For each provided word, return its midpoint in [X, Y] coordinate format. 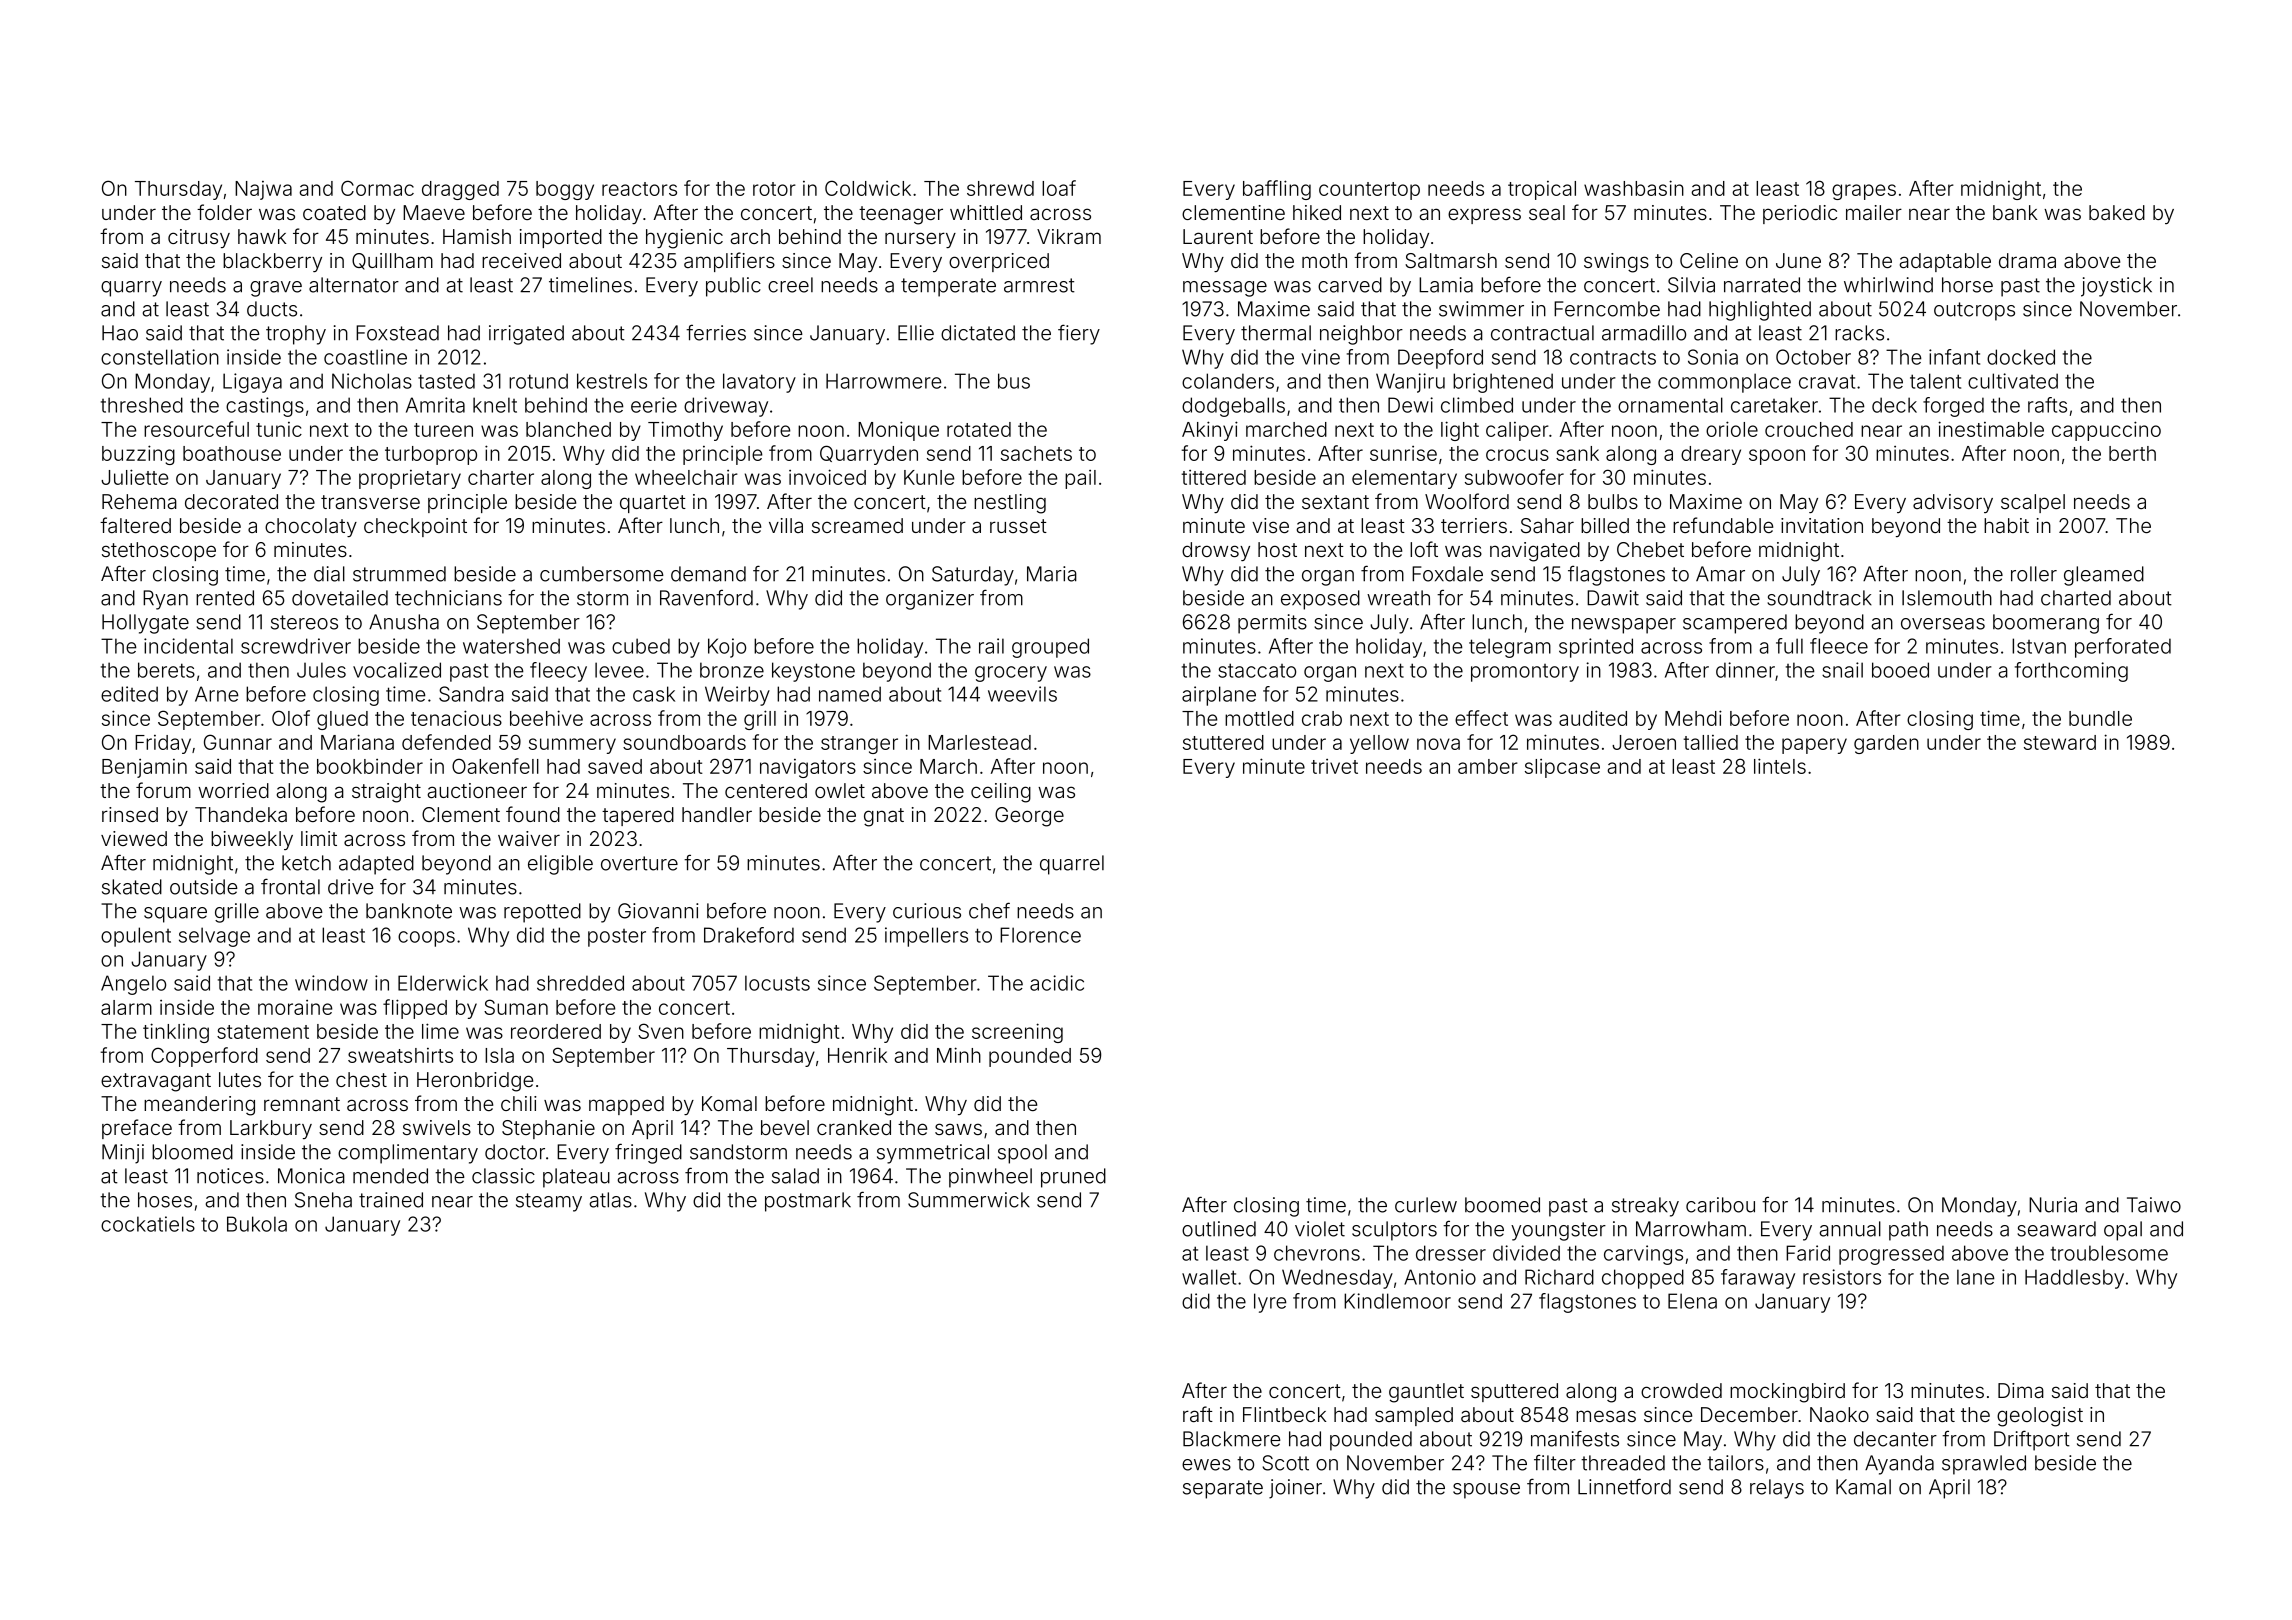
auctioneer [477, 790]
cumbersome [602, 574]
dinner [1745, 670]
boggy [565, 190]
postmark [808, 1202]
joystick [2116, 287]
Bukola [257, 1224]
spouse [1486, 1491]
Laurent [1218, 236]
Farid [1808, 1253]
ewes [1206, 1465]
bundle [2100, 718]
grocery [1011, 674]
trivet [1334, 766]
